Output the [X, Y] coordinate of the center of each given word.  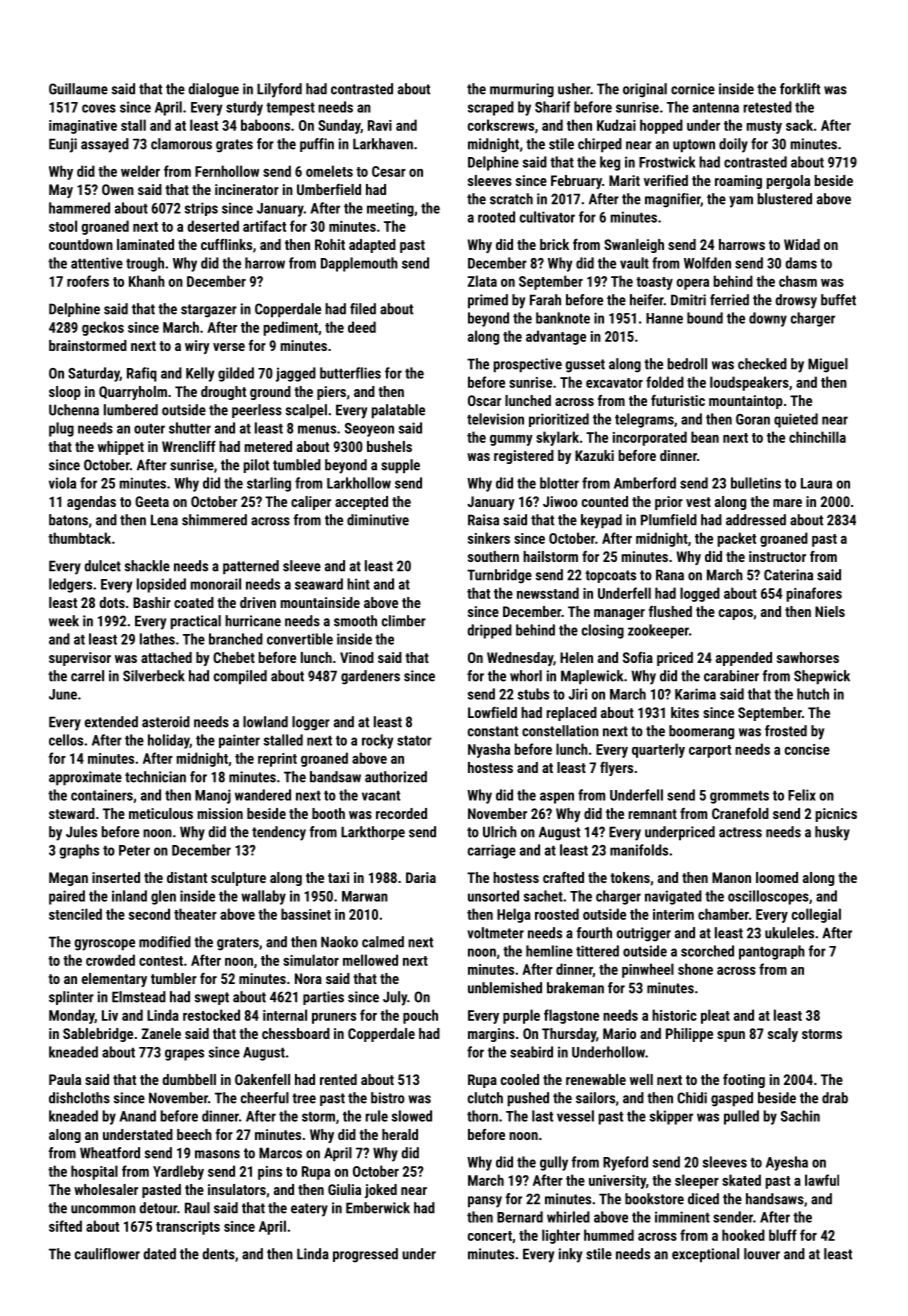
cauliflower [107, 1254]
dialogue [213, 90]
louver [762, 1254]
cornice [693, 89]
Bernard [520, 1217]
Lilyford [279, 90]
